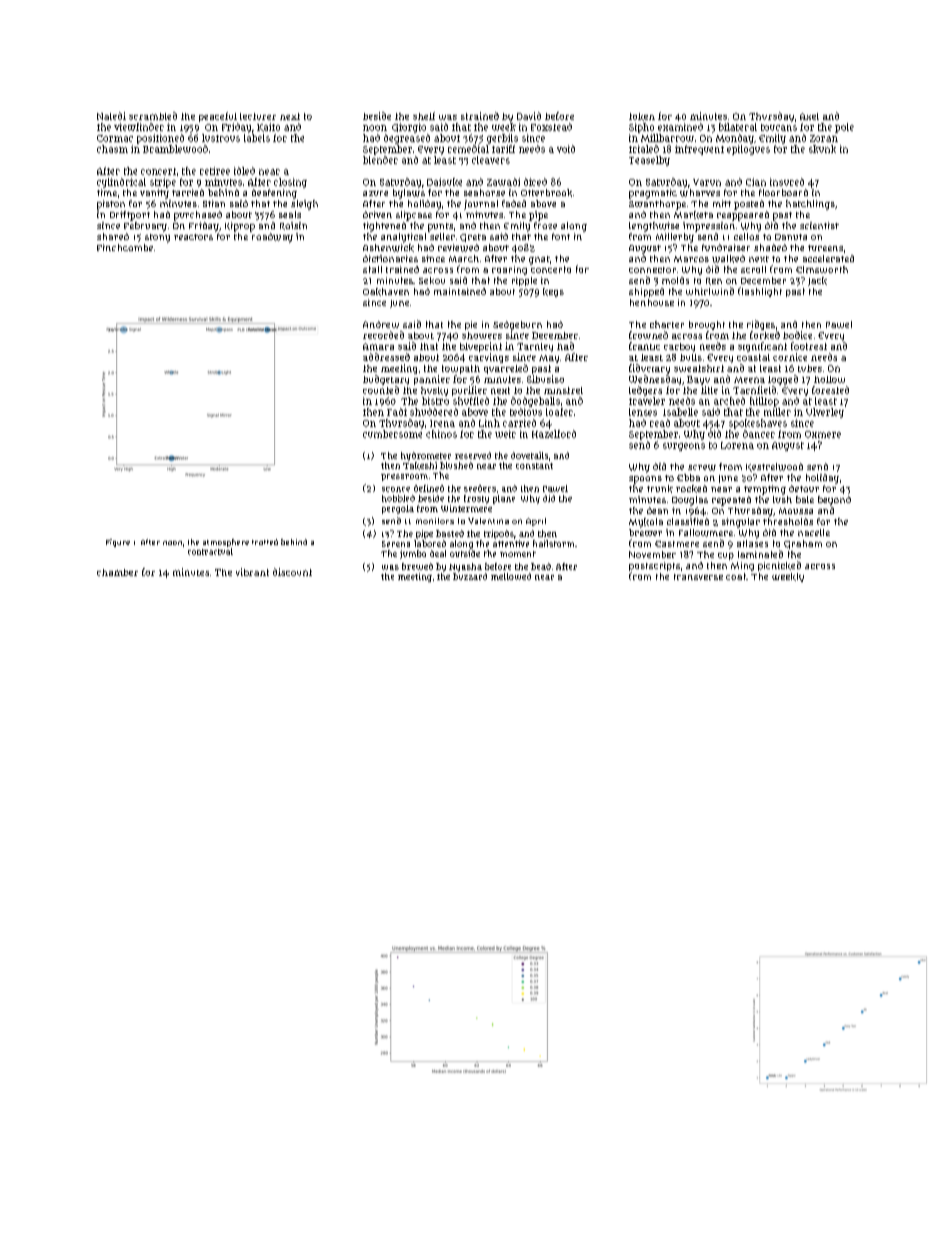 This page has height=1233, width=952. Describe the element at coordinates (470, 576) in the page. I see `buzzard` at that location.
